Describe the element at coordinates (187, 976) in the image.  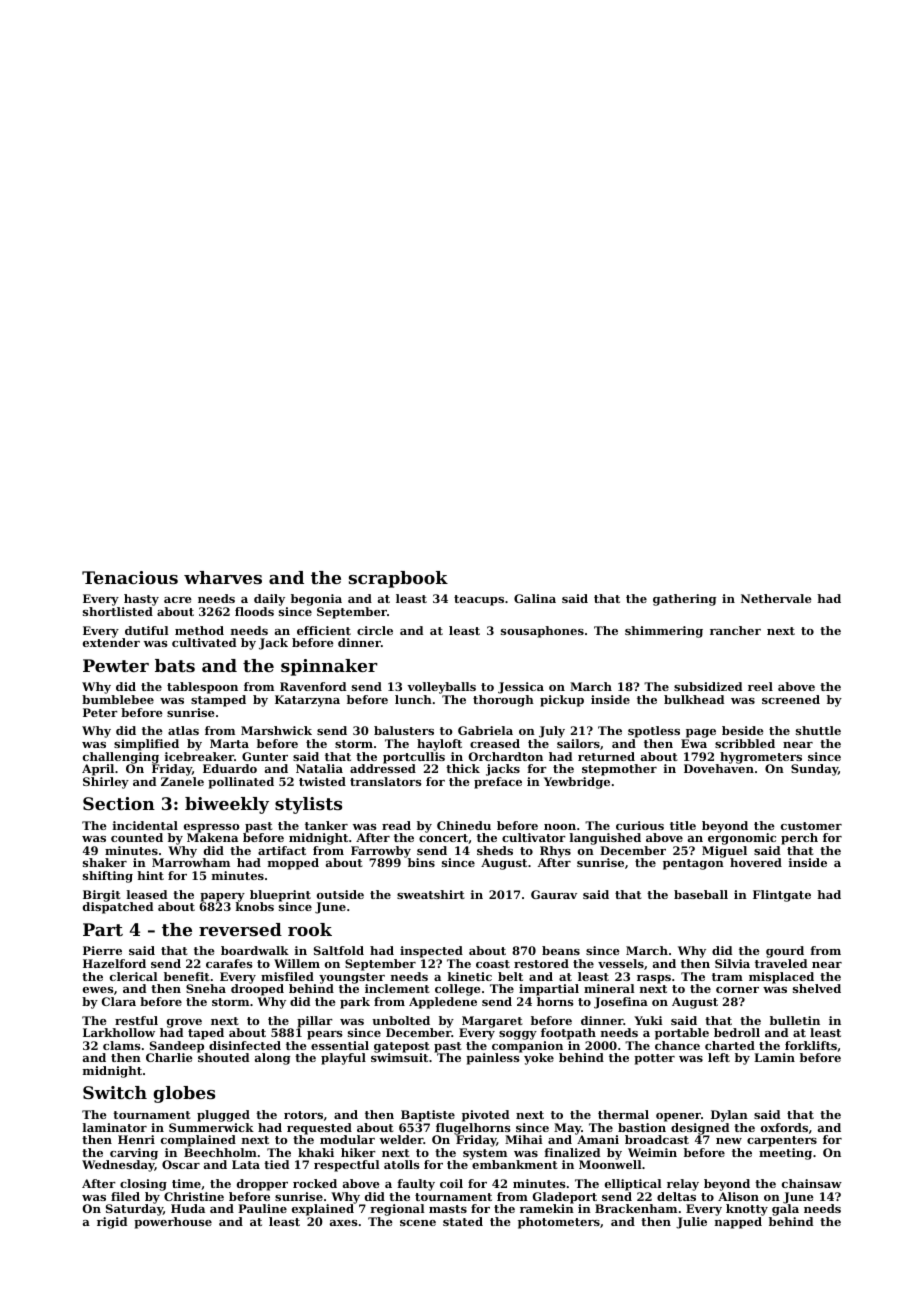
I see `benefit` at that location.
